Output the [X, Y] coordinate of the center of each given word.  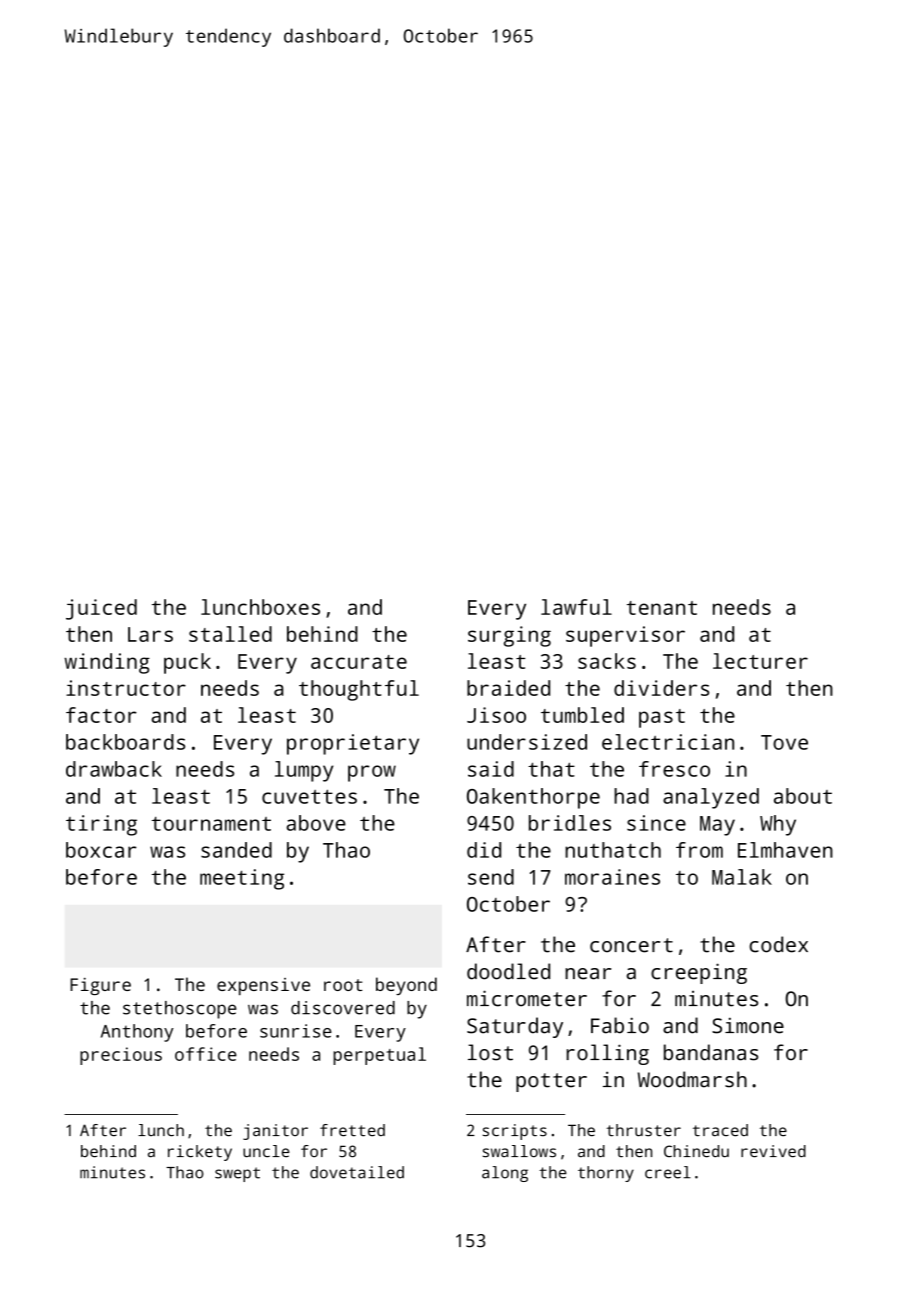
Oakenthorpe [533, 798]
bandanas [711, 1052]
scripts [515, 1132]
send [491, 877]
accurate [359, 662]
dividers [661, 688]
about [803, 796]
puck [187, 663]
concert [631, 945]
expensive [263, 986]
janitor [275, 1132]
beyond [406, 986]
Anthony [137, 1033]
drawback [114, 769]
